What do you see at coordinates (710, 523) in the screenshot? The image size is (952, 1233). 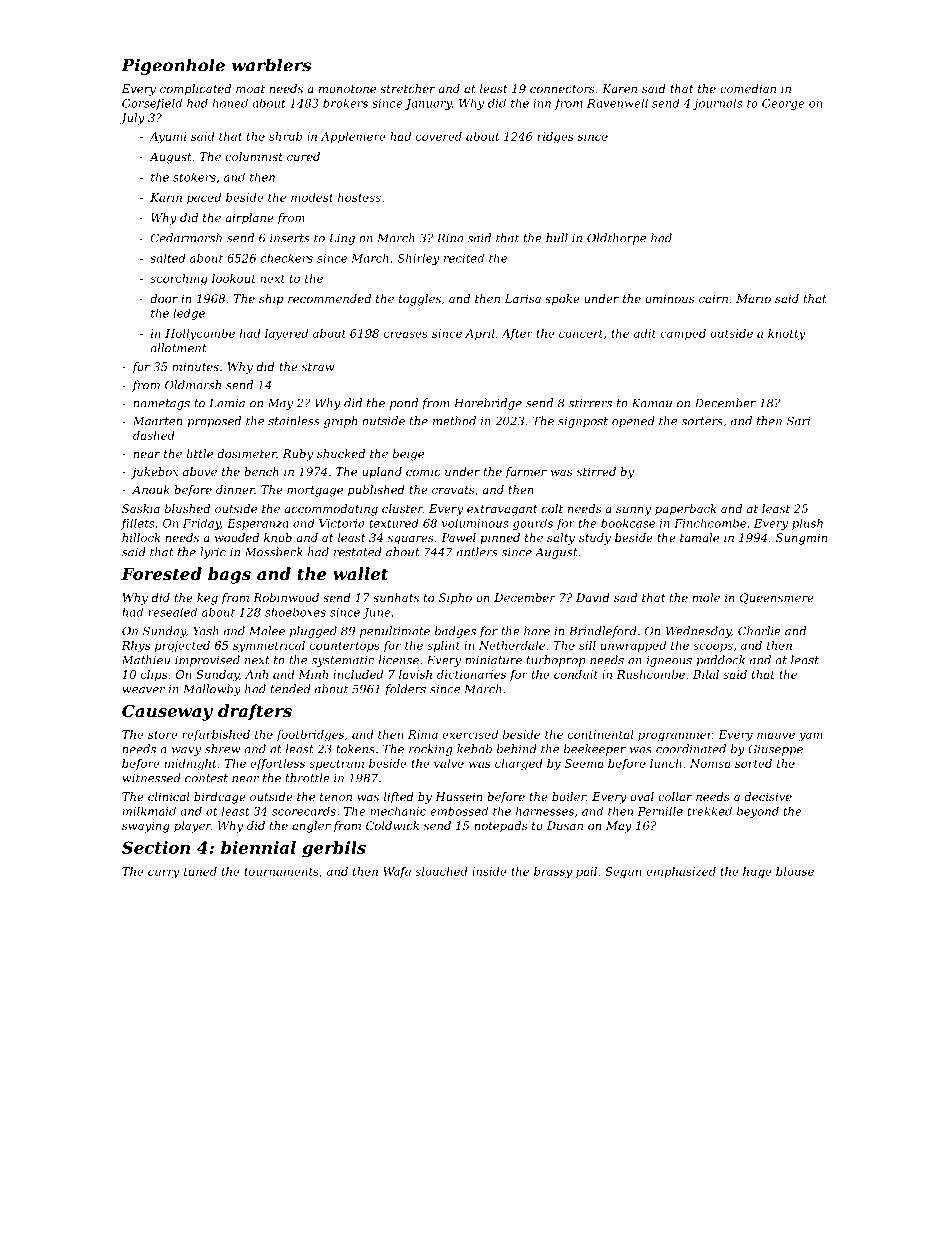 I see `Finchcombe` at bounding box center [710, 523].
